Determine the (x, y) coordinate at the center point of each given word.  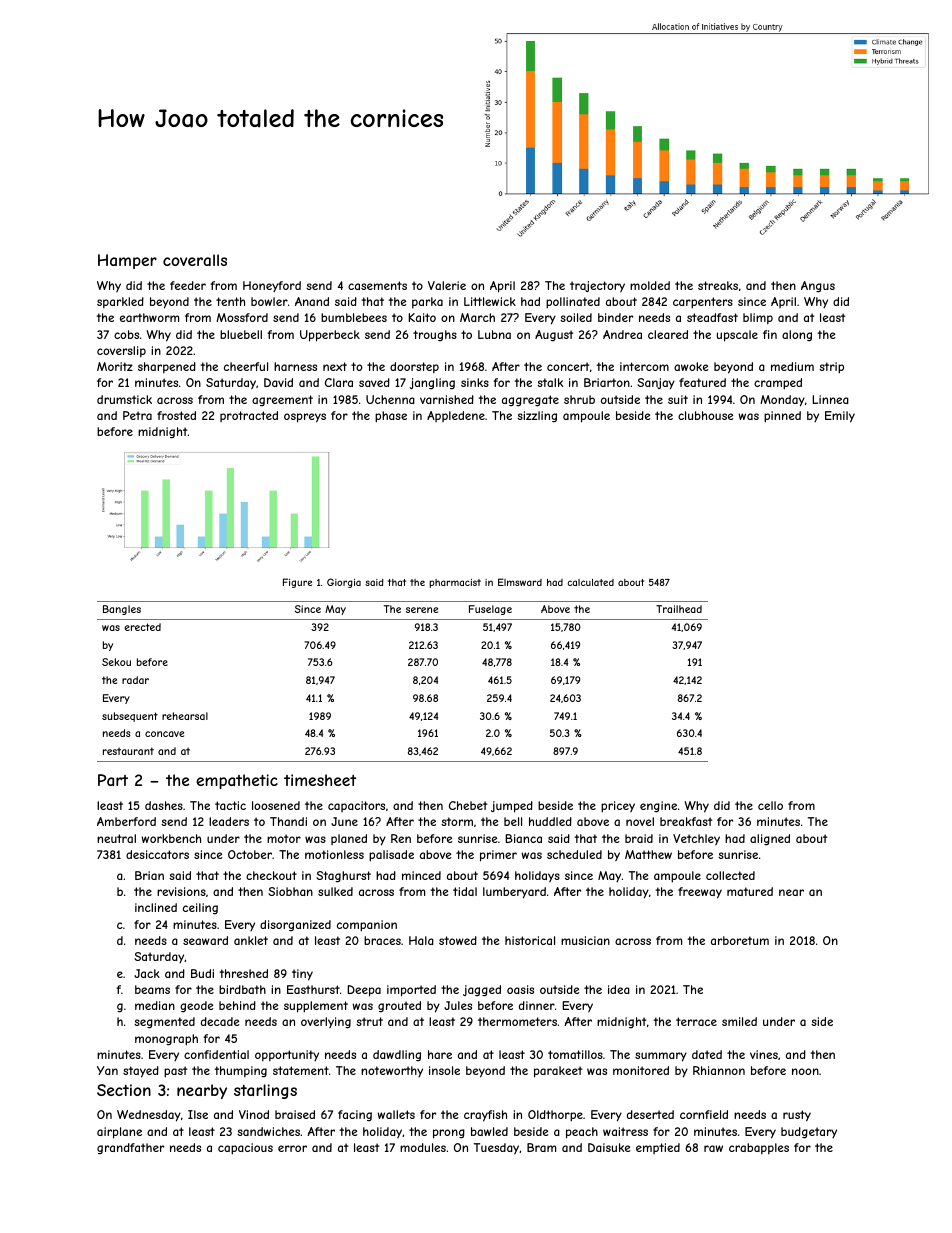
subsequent (130, 717)
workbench (171, 838)
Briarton (607, 382)
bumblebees (354, 317)
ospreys (305, 418)
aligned (770, 840)
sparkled (120, 302)
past (175, 1072)
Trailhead (679, 609)
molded (650, 285)
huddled (550, 821)
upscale (737, 336)
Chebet (468, 805)
